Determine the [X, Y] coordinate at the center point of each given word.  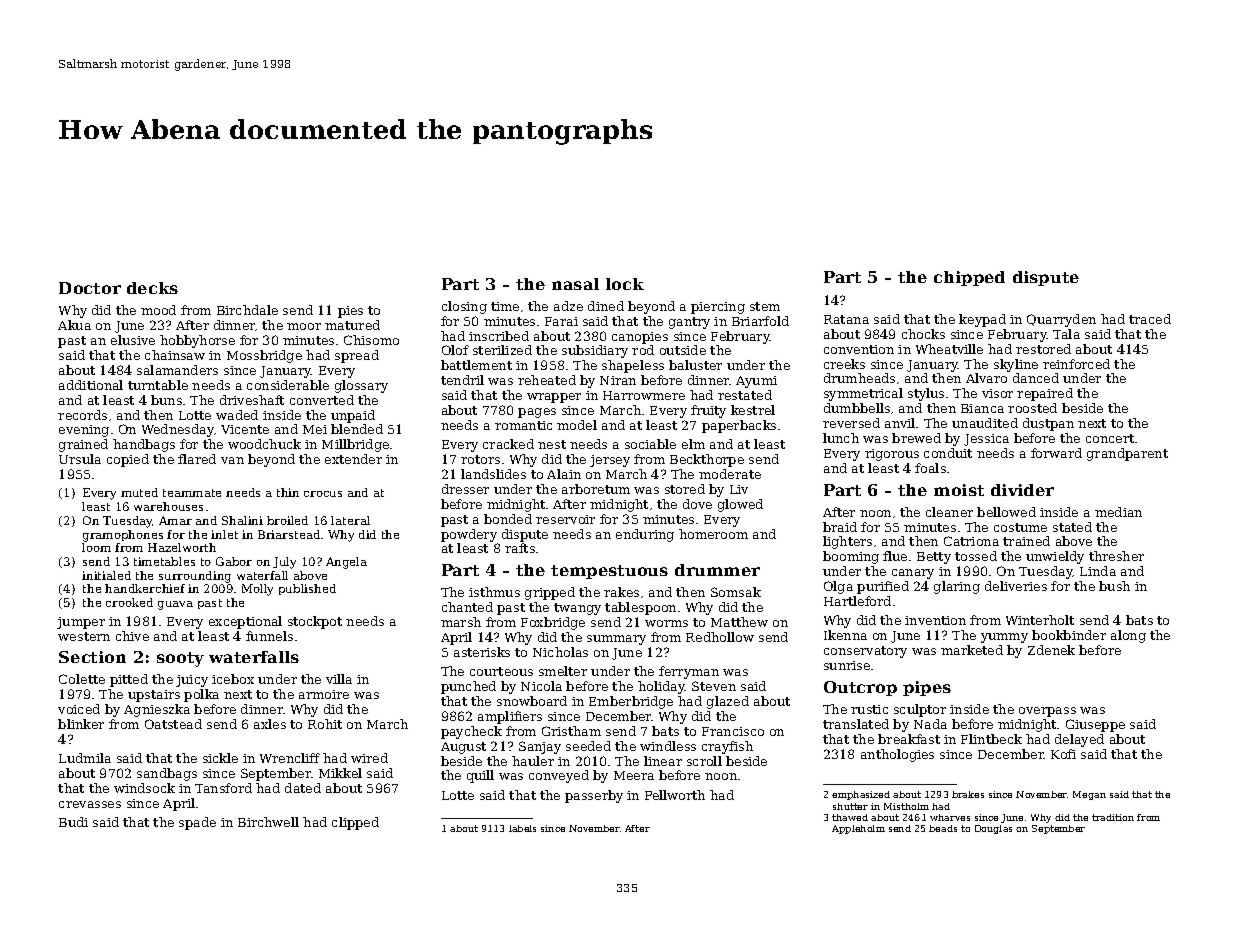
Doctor [90, 288]
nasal [575, 284]
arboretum [596, 489]
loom [96, 547]
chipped [969, 278]
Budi [73, 822]
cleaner [949, 512]
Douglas [993, 829]
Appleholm [858, 829]
